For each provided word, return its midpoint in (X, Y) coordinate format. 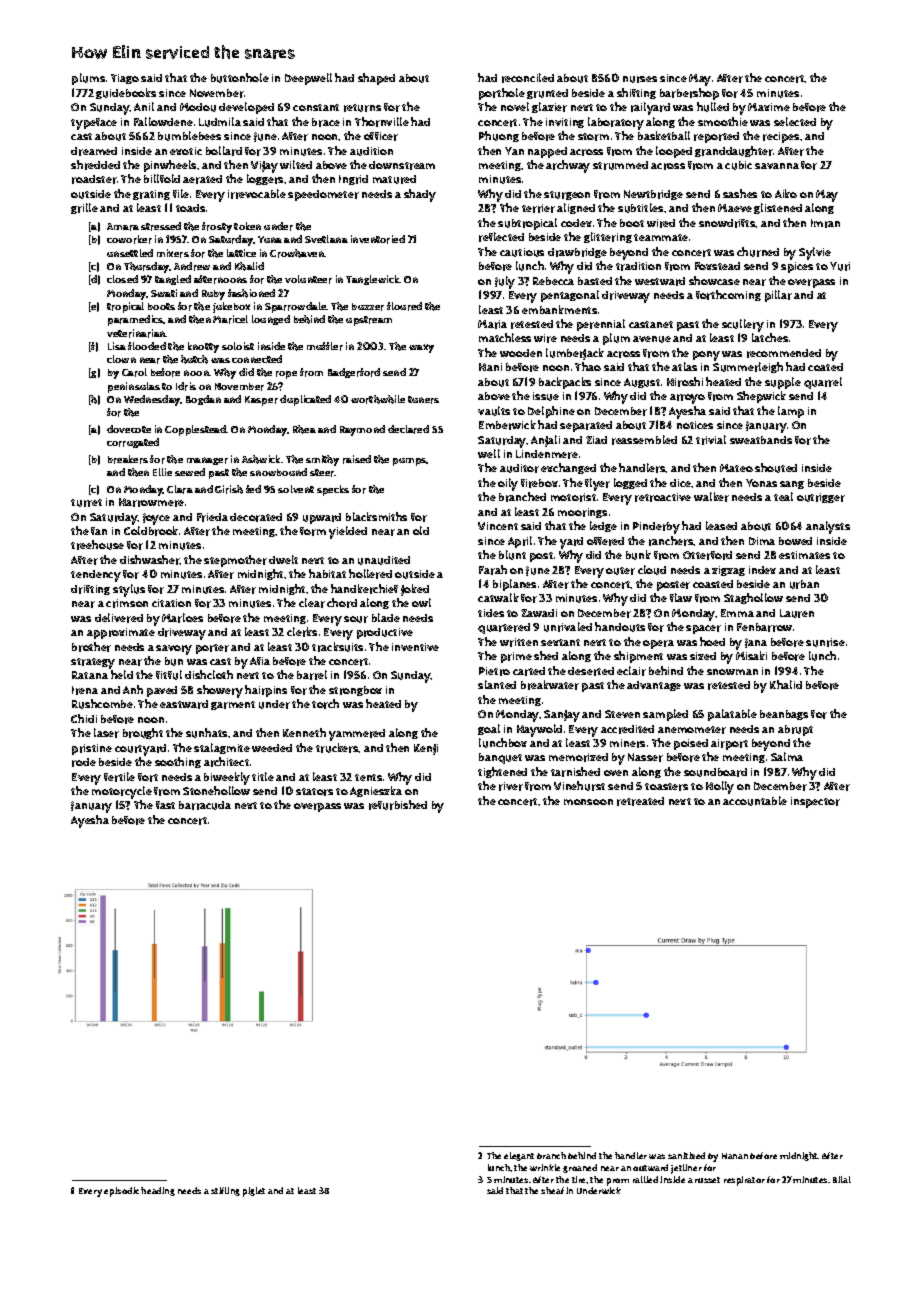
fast (165, 805)
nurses (640, 79)
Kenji (426, 749)
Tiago (125, 79)
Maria (492, 324)
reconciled (528, 78)
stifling (225, 1191)
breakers (128, 459)
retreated (640, 801)
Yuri (840, 266)
